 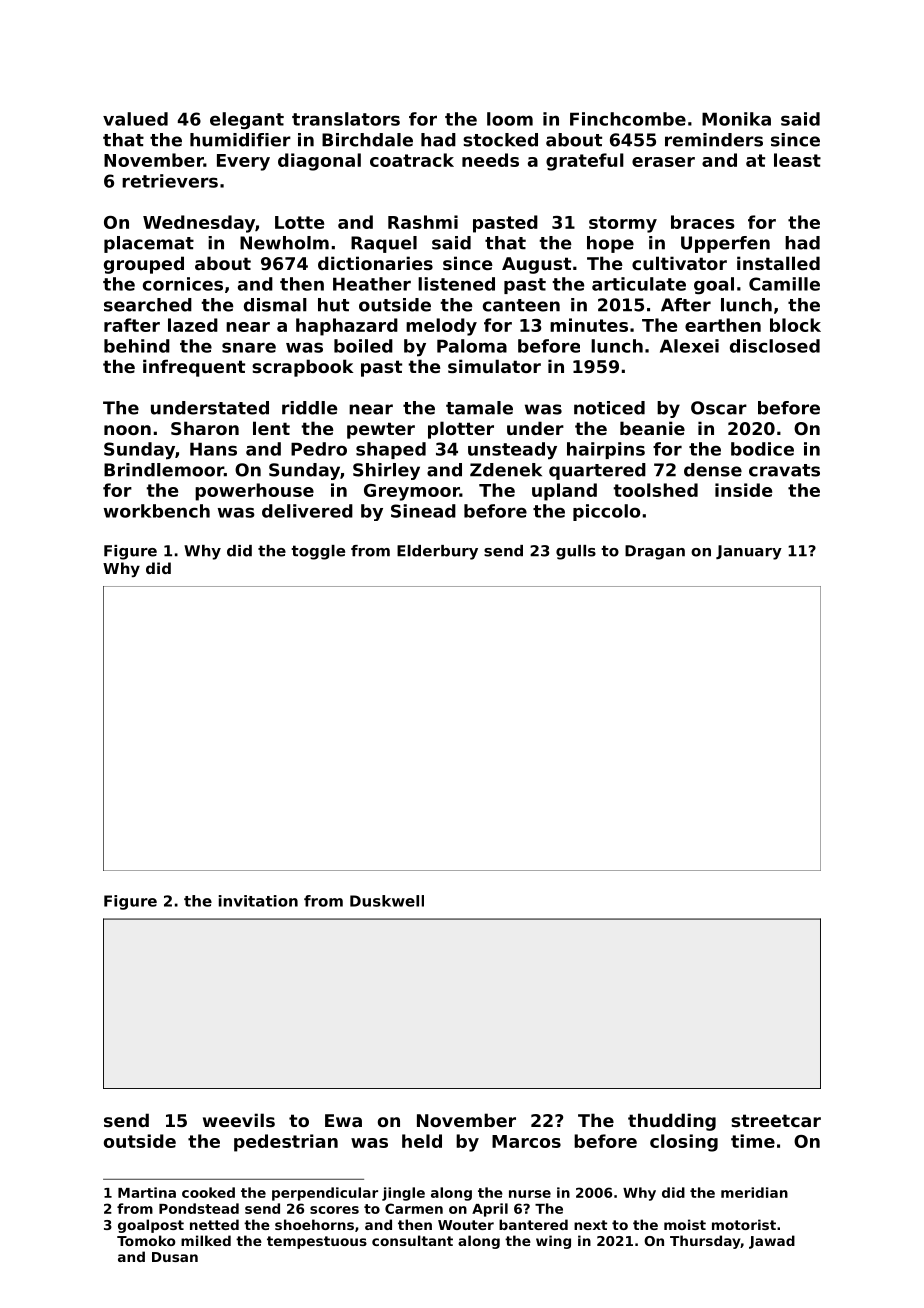 What do you see at coordinates (776, 1120) in the page?
I see `streetcar` at bounding box center [776, 1120].
